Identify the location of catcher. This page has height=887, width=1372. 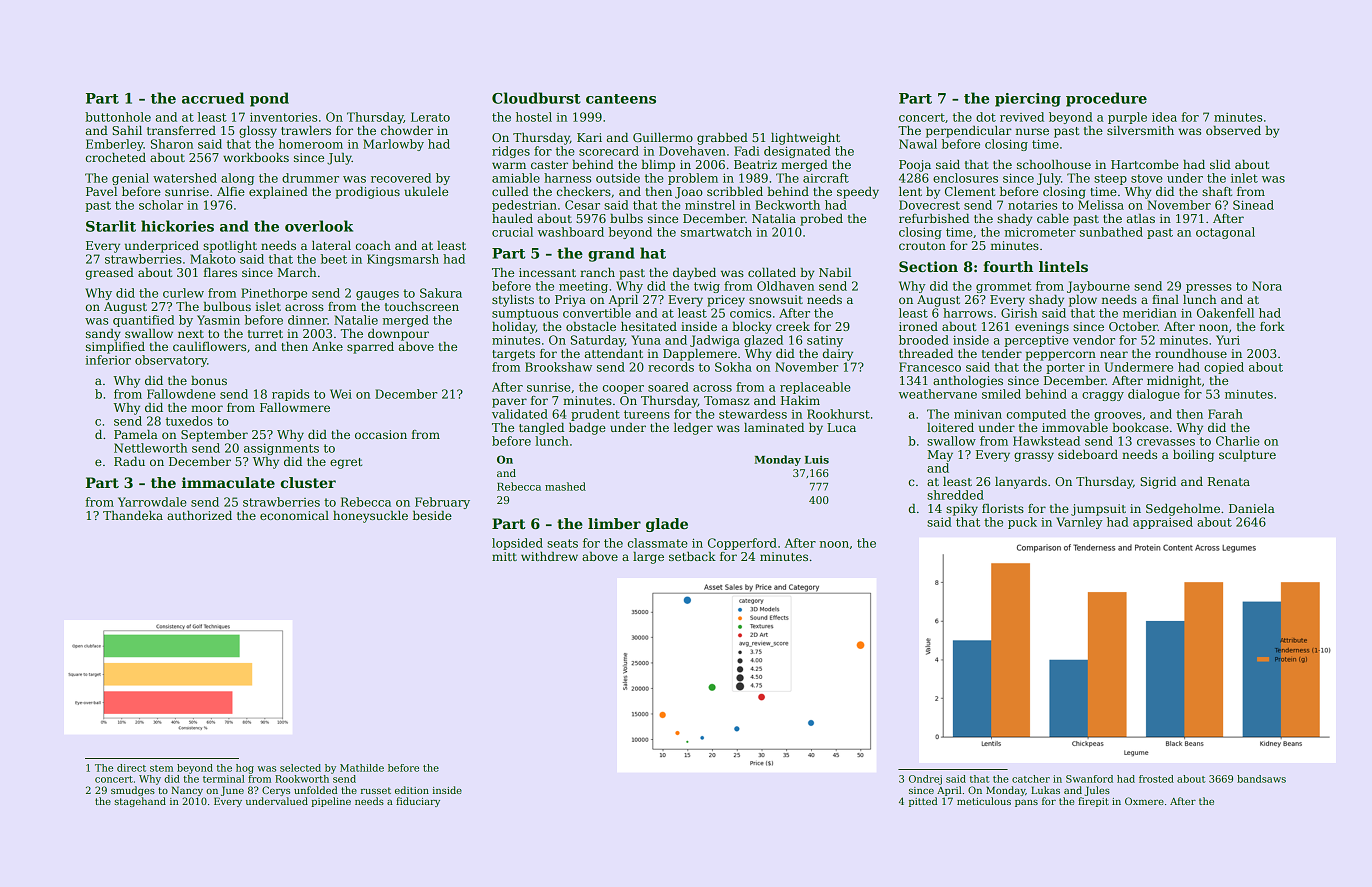
(1031, 779).
